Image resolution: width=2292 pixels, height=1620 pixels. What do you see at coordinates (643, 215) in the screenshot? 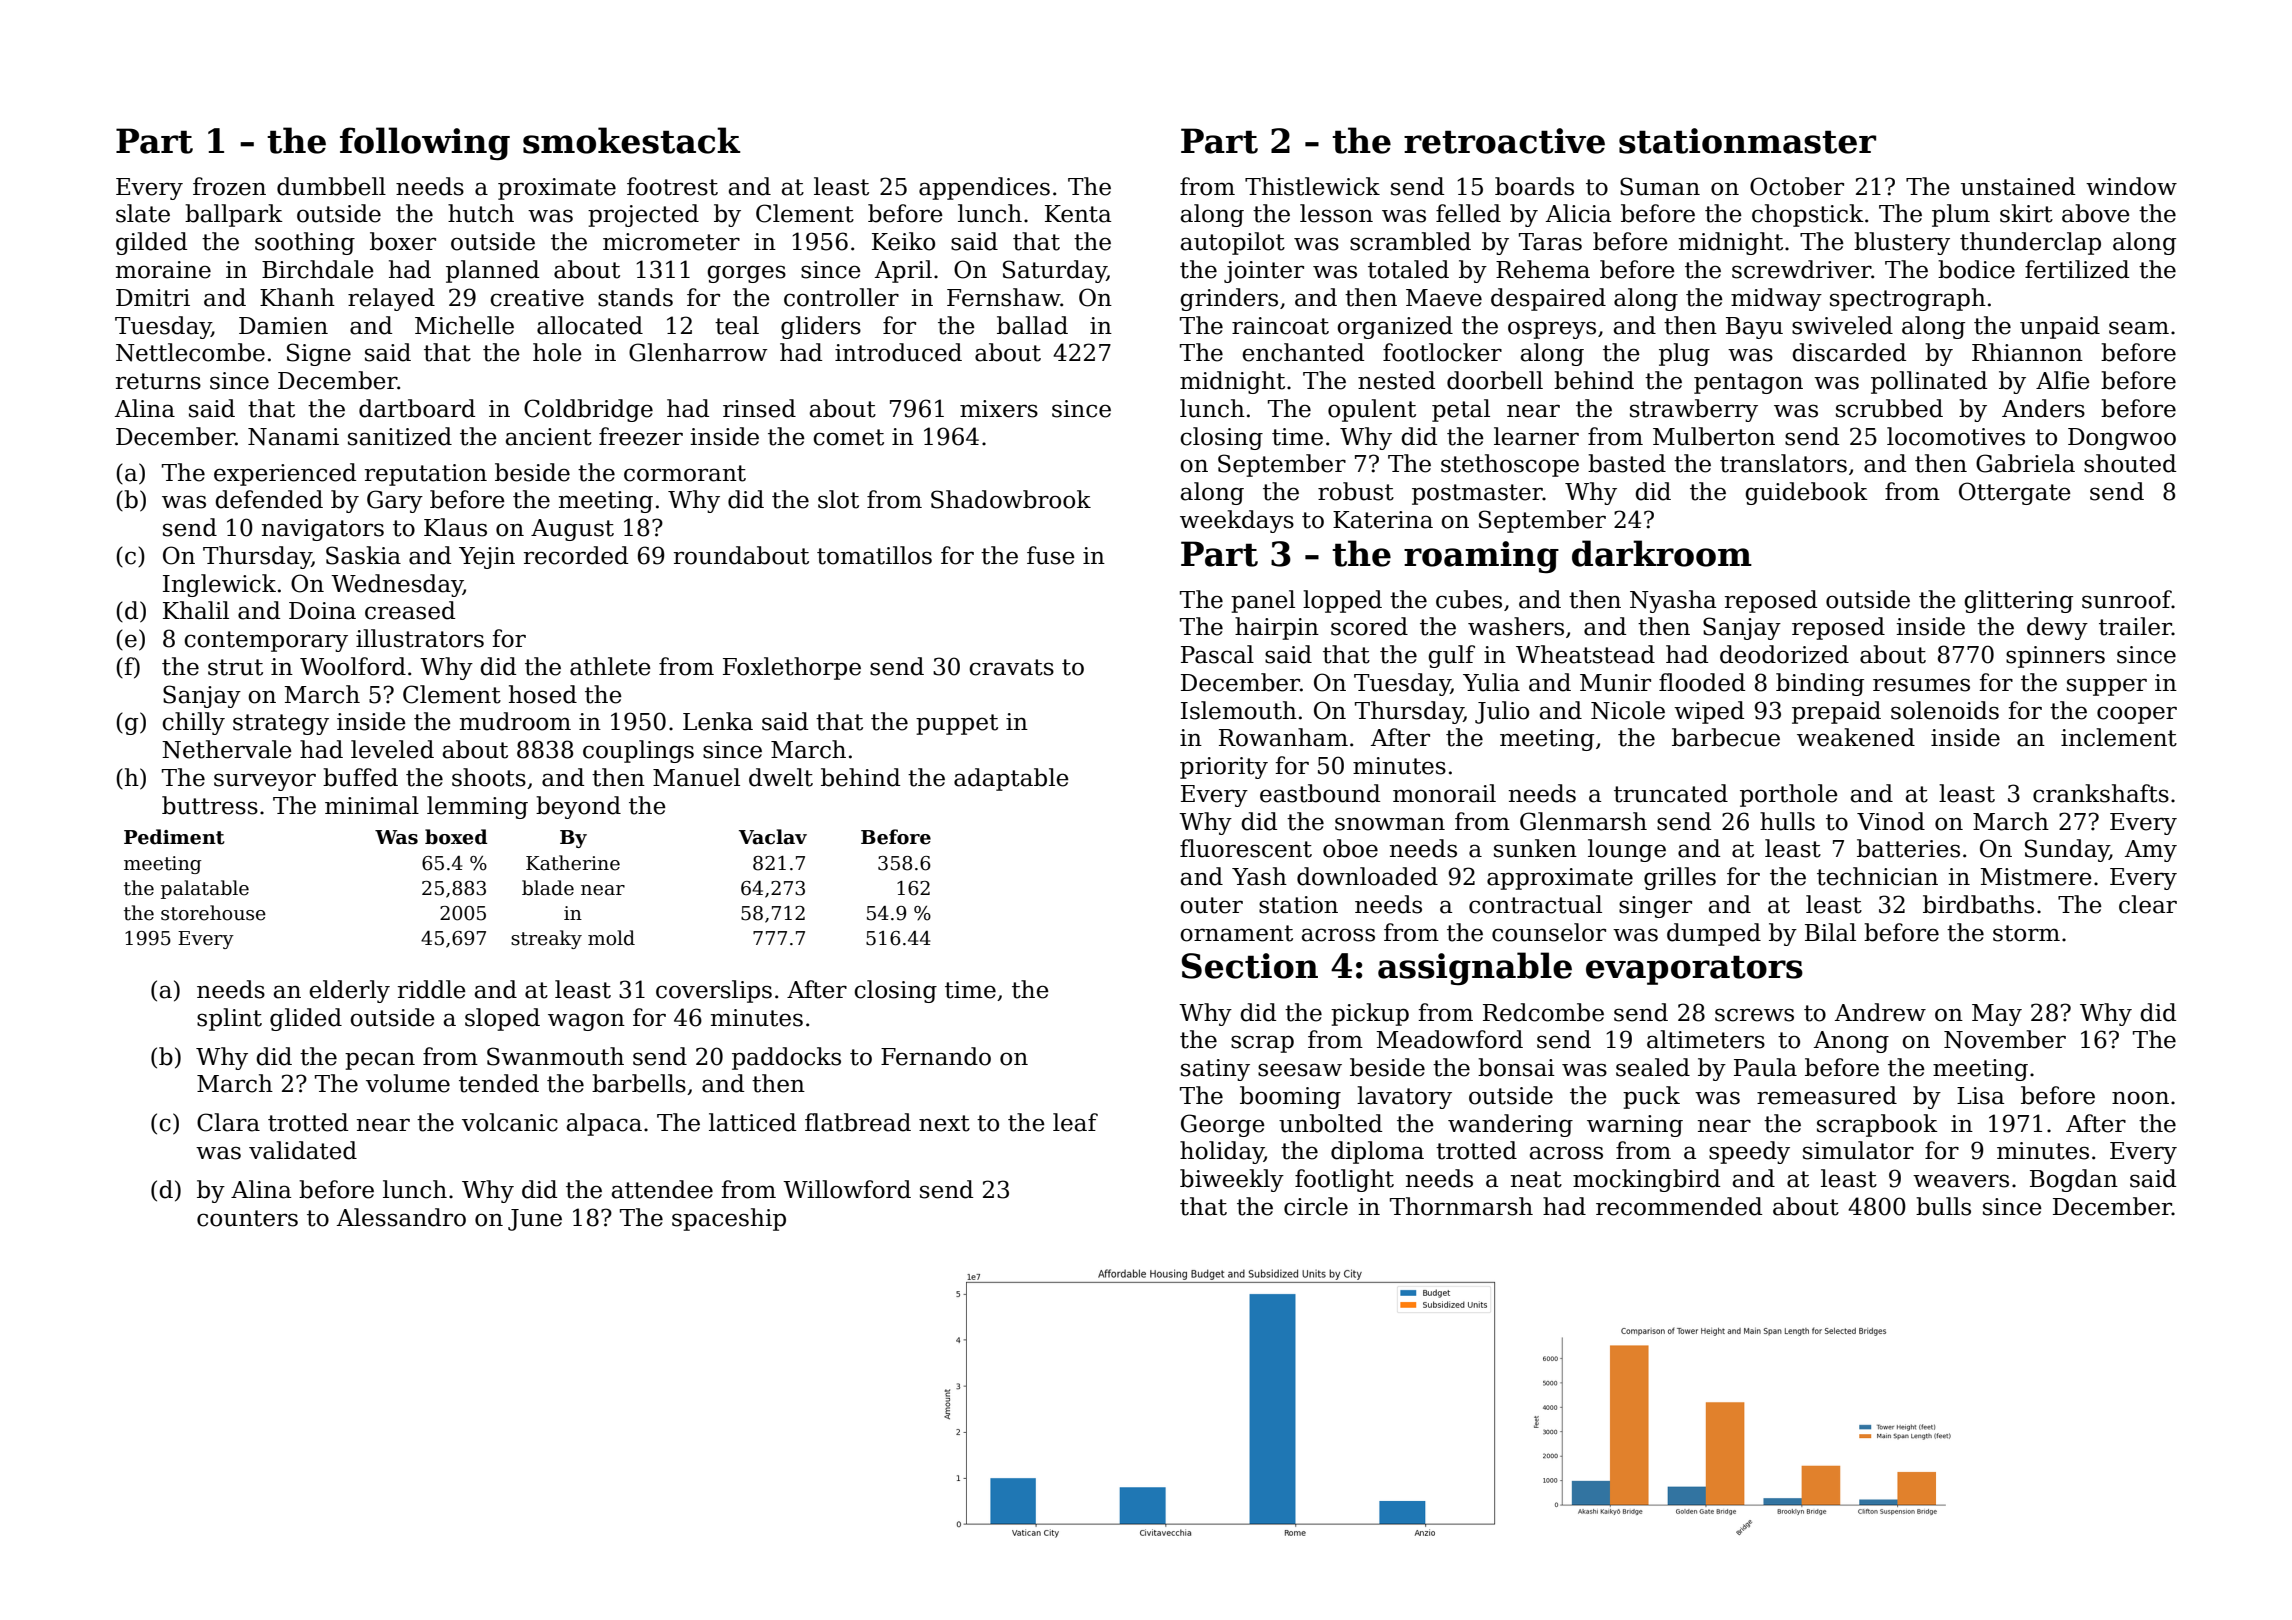
I see `projected` at bounding box center [643, 215].
